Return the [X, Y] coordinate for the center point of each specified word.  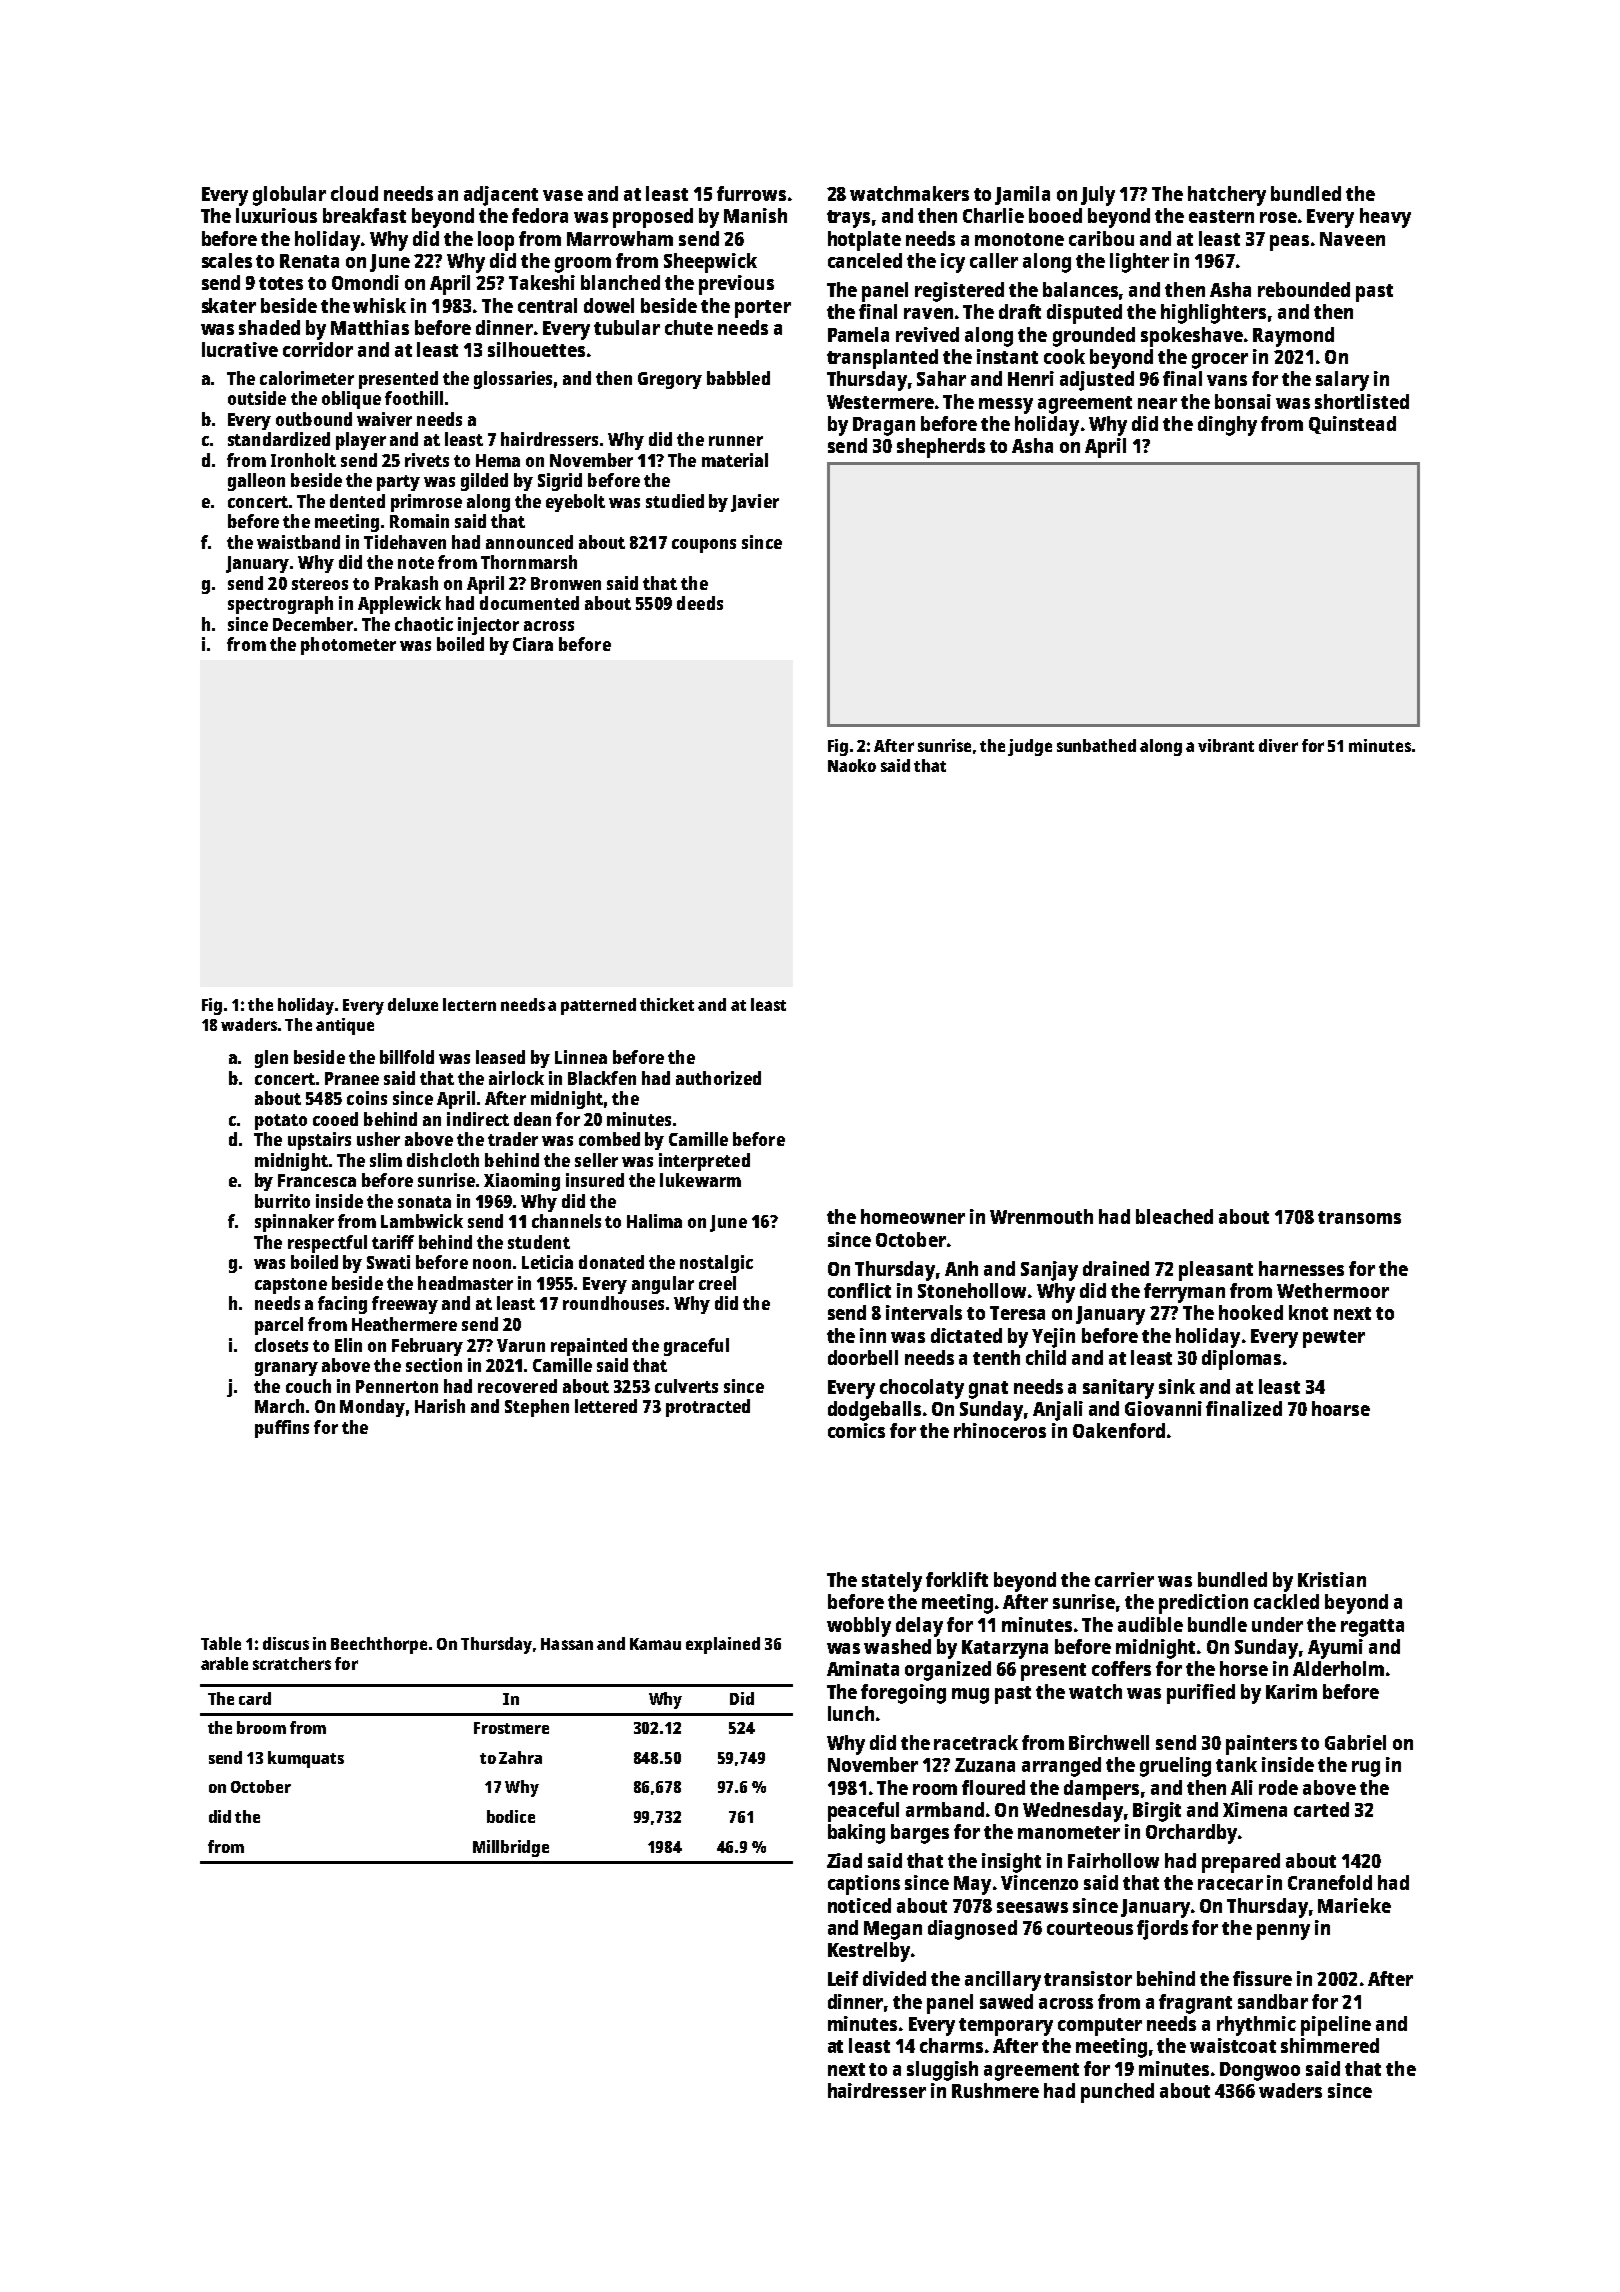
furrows [751, 193]
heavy [1385, 218]
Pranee [352, 1078]
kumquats [306, 1759]
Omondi [365, 282]
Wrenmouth [1041, 1216]
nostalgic [716, 1264]
